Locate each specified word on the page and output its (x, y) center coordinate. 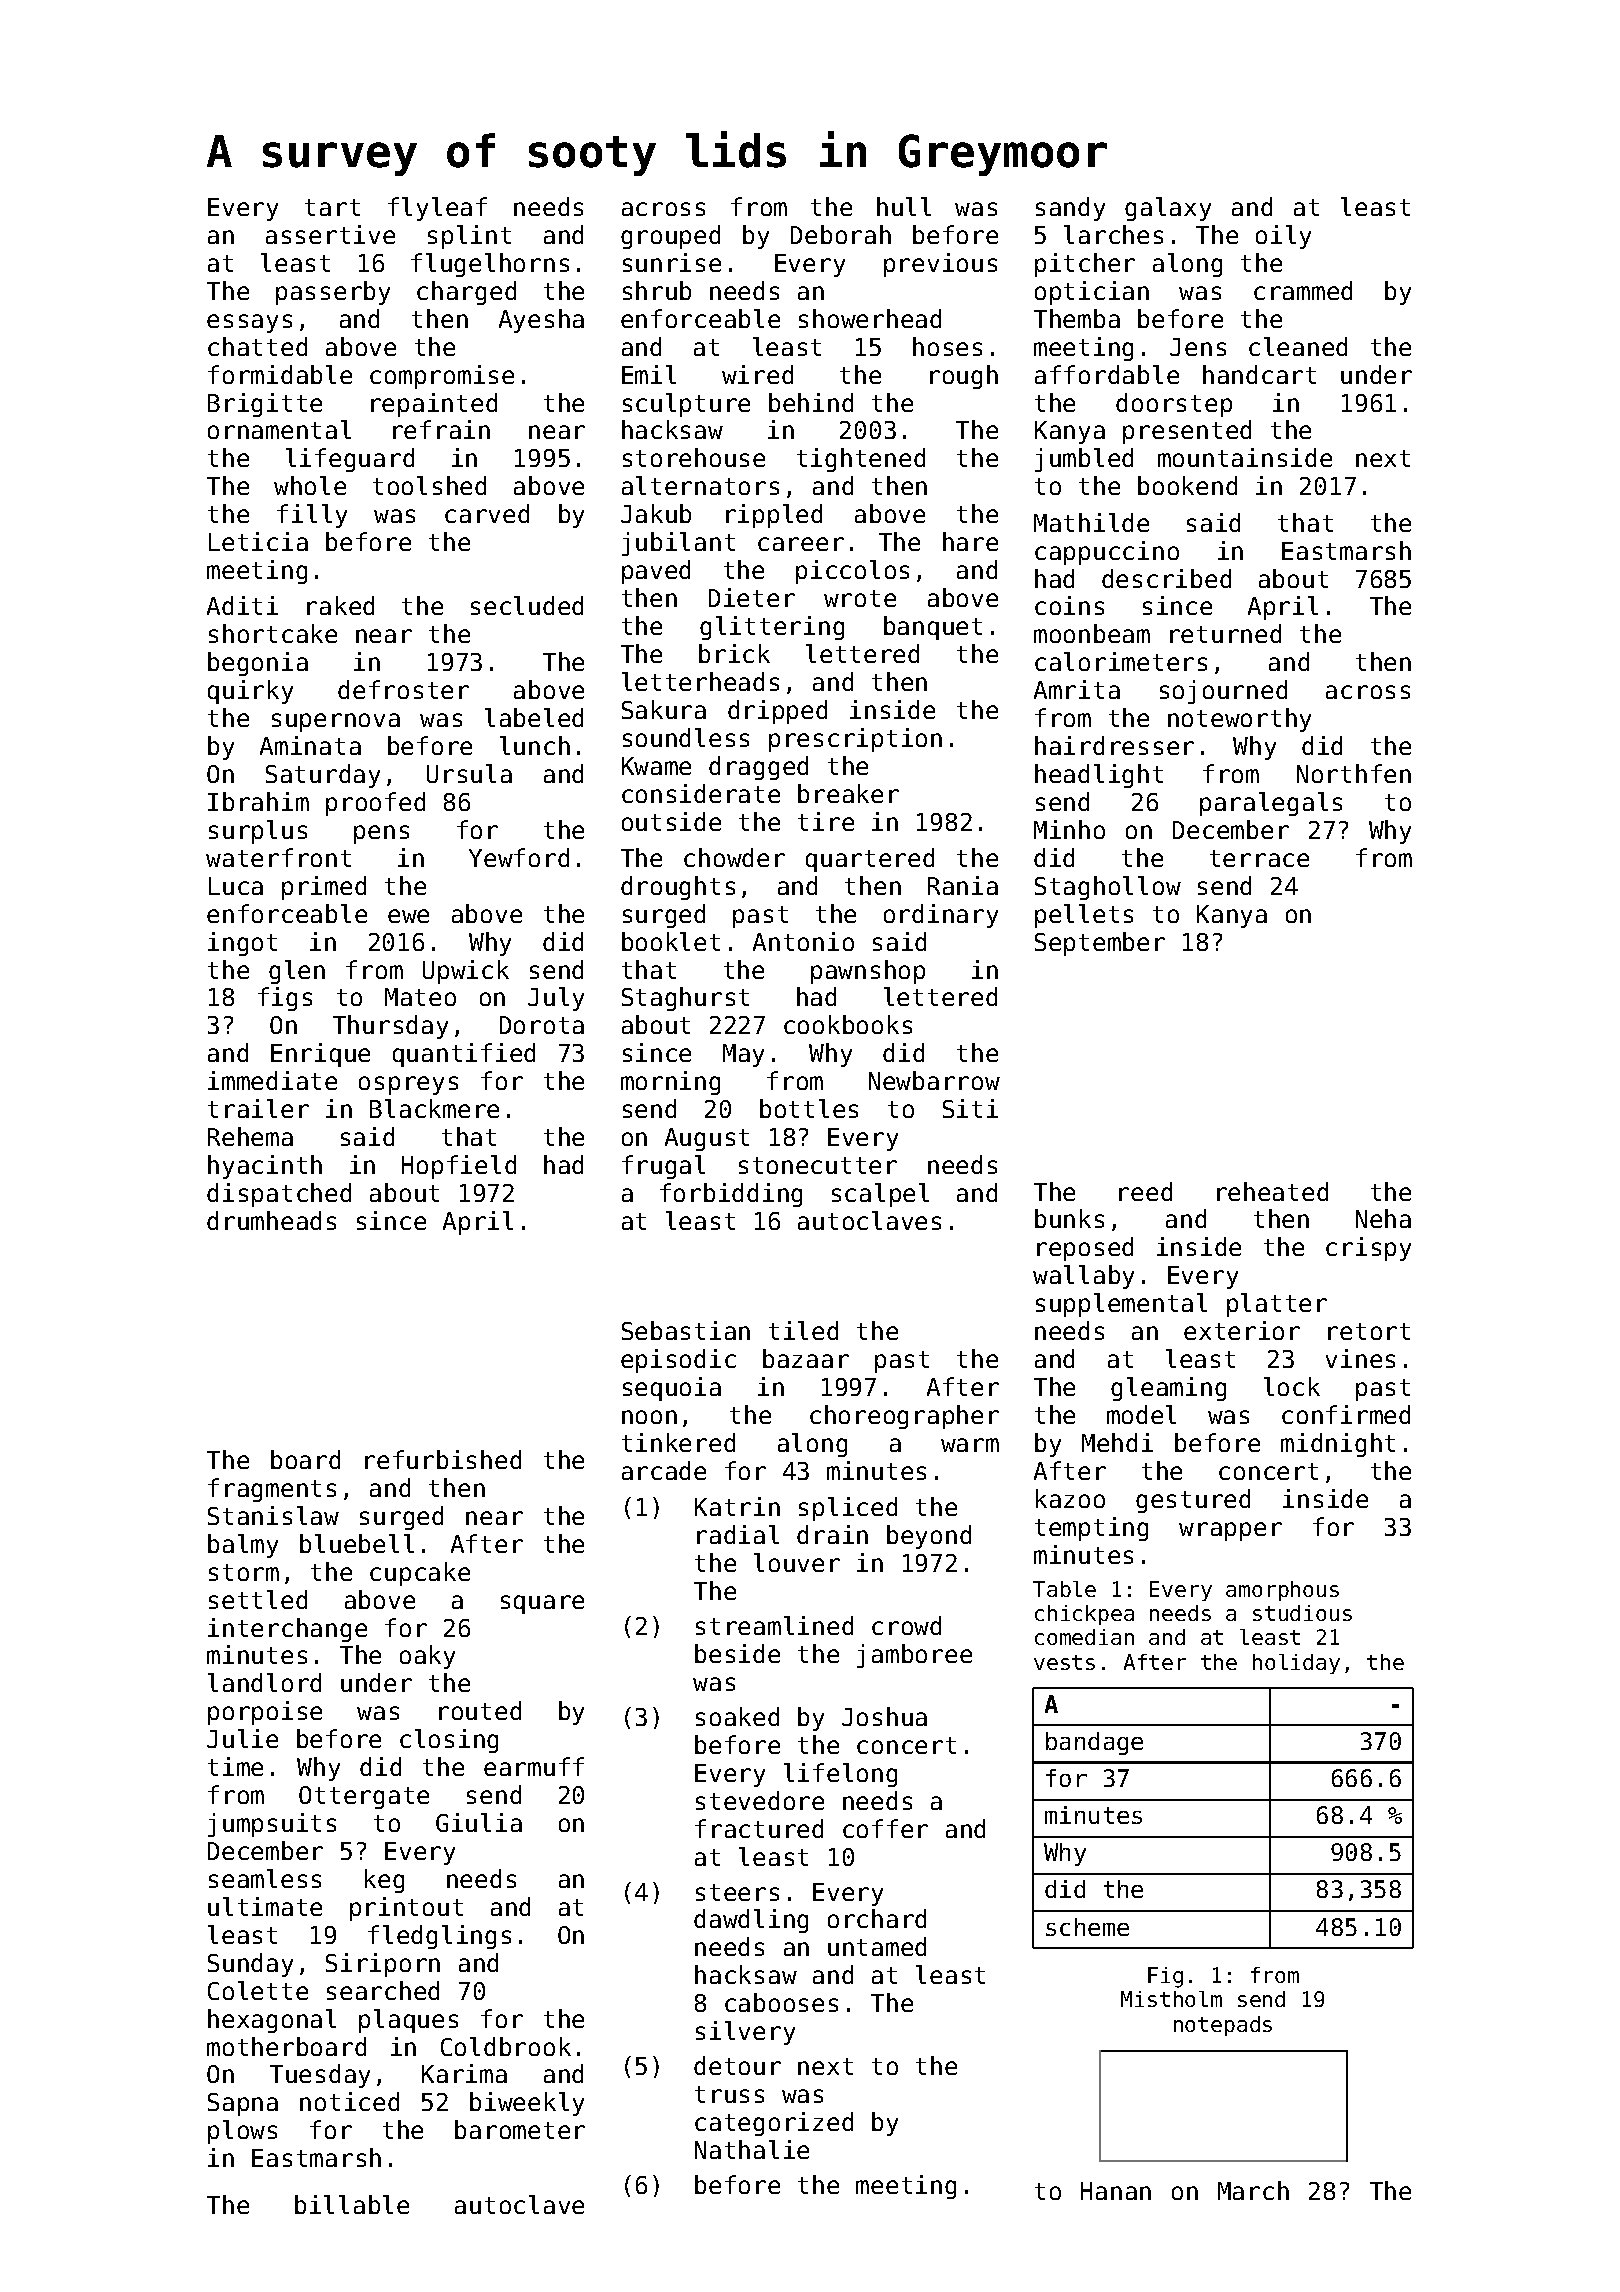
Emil (649, 374)
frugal (663, 1167)
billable (352, 2204)
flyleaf (437, 209)
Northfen (1354, 773)
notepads (1223, 2026)
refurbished (443, 1459)
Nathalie (752, 2149)
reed (1145, 1191)
